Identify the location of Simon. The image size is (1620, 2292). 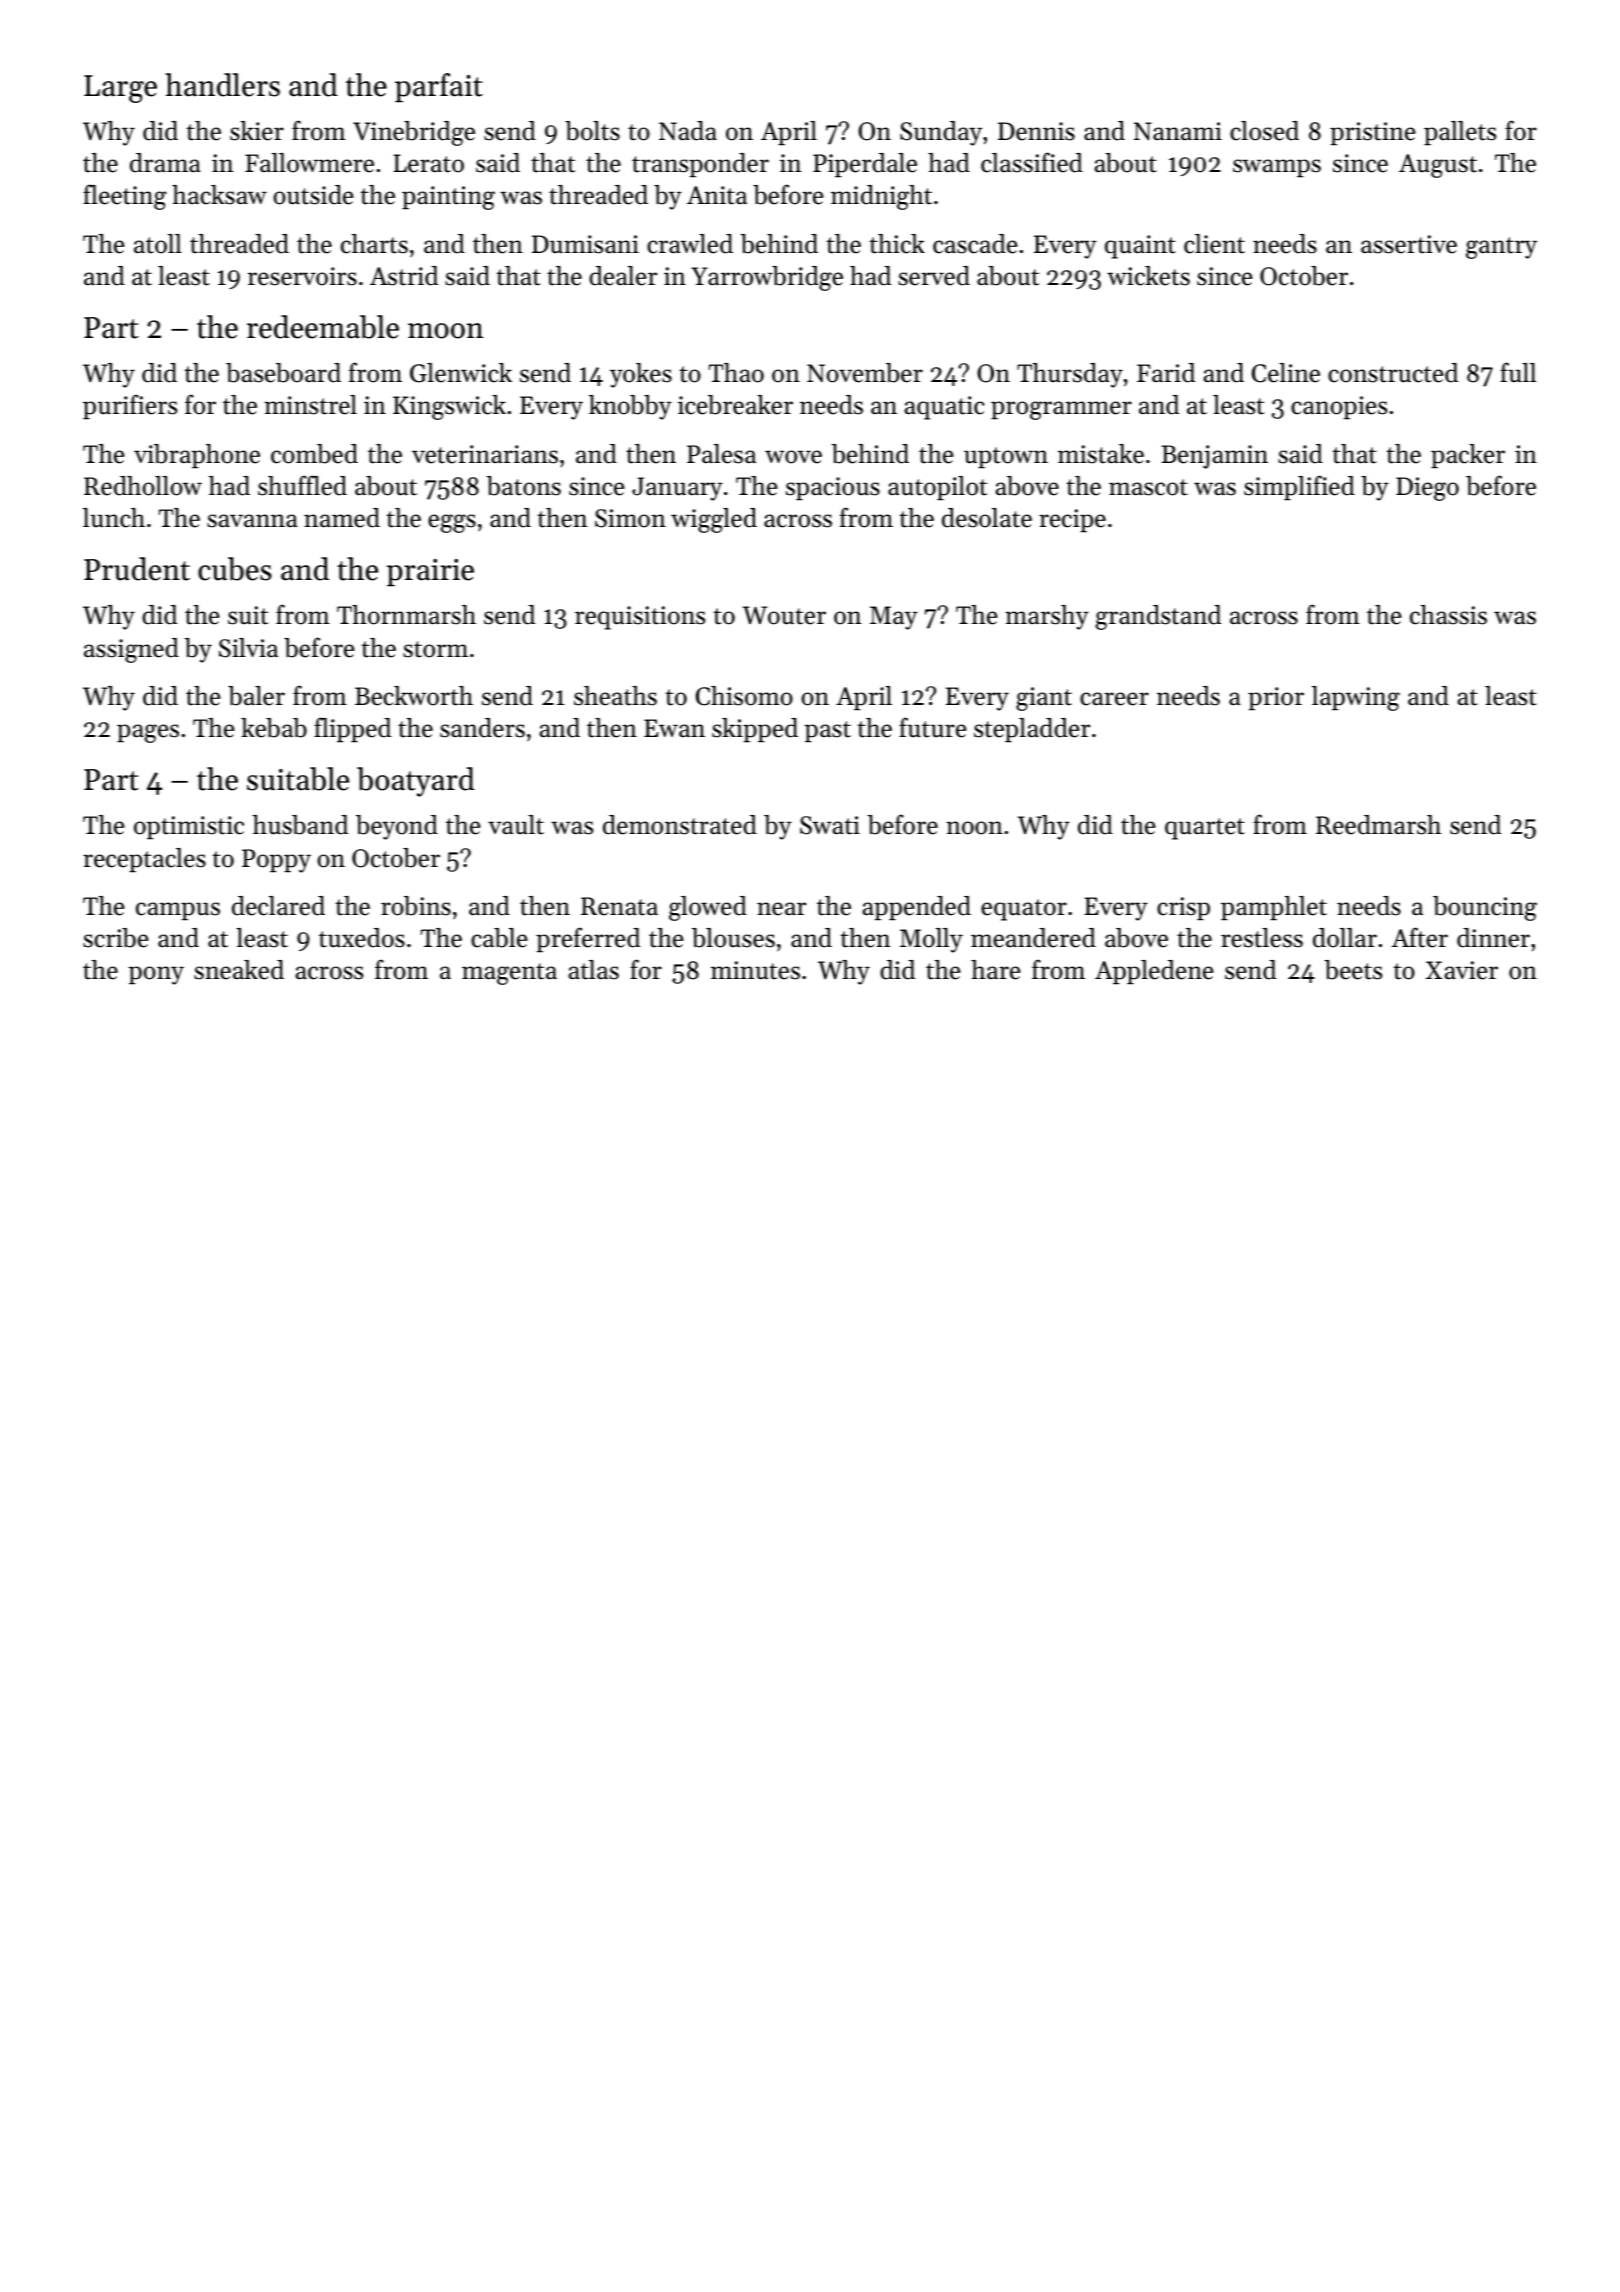
(630, 518).
